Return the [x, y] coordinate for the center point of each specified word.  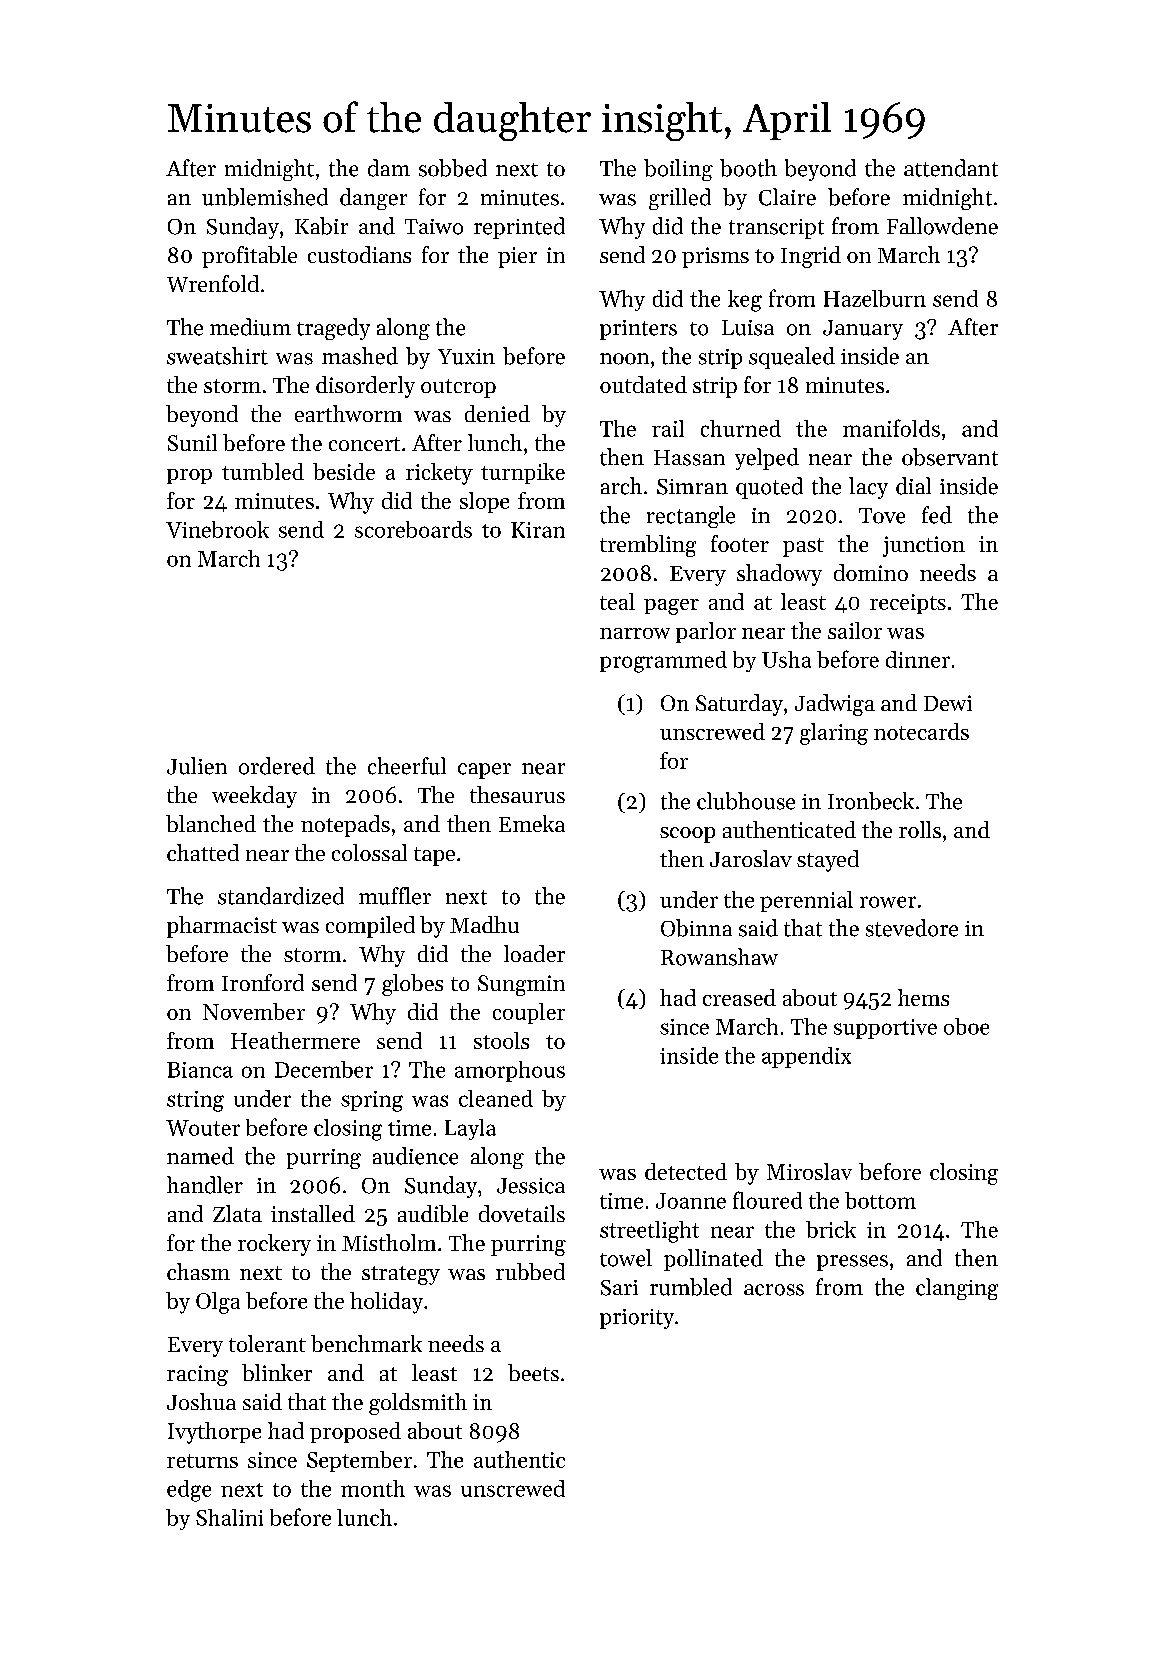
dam [389, 168]
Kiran [538, 530]
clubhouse [746, 801]
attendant [951, 168]
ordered [277, 766]
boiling [678, 170]
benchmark [366, 1343]
